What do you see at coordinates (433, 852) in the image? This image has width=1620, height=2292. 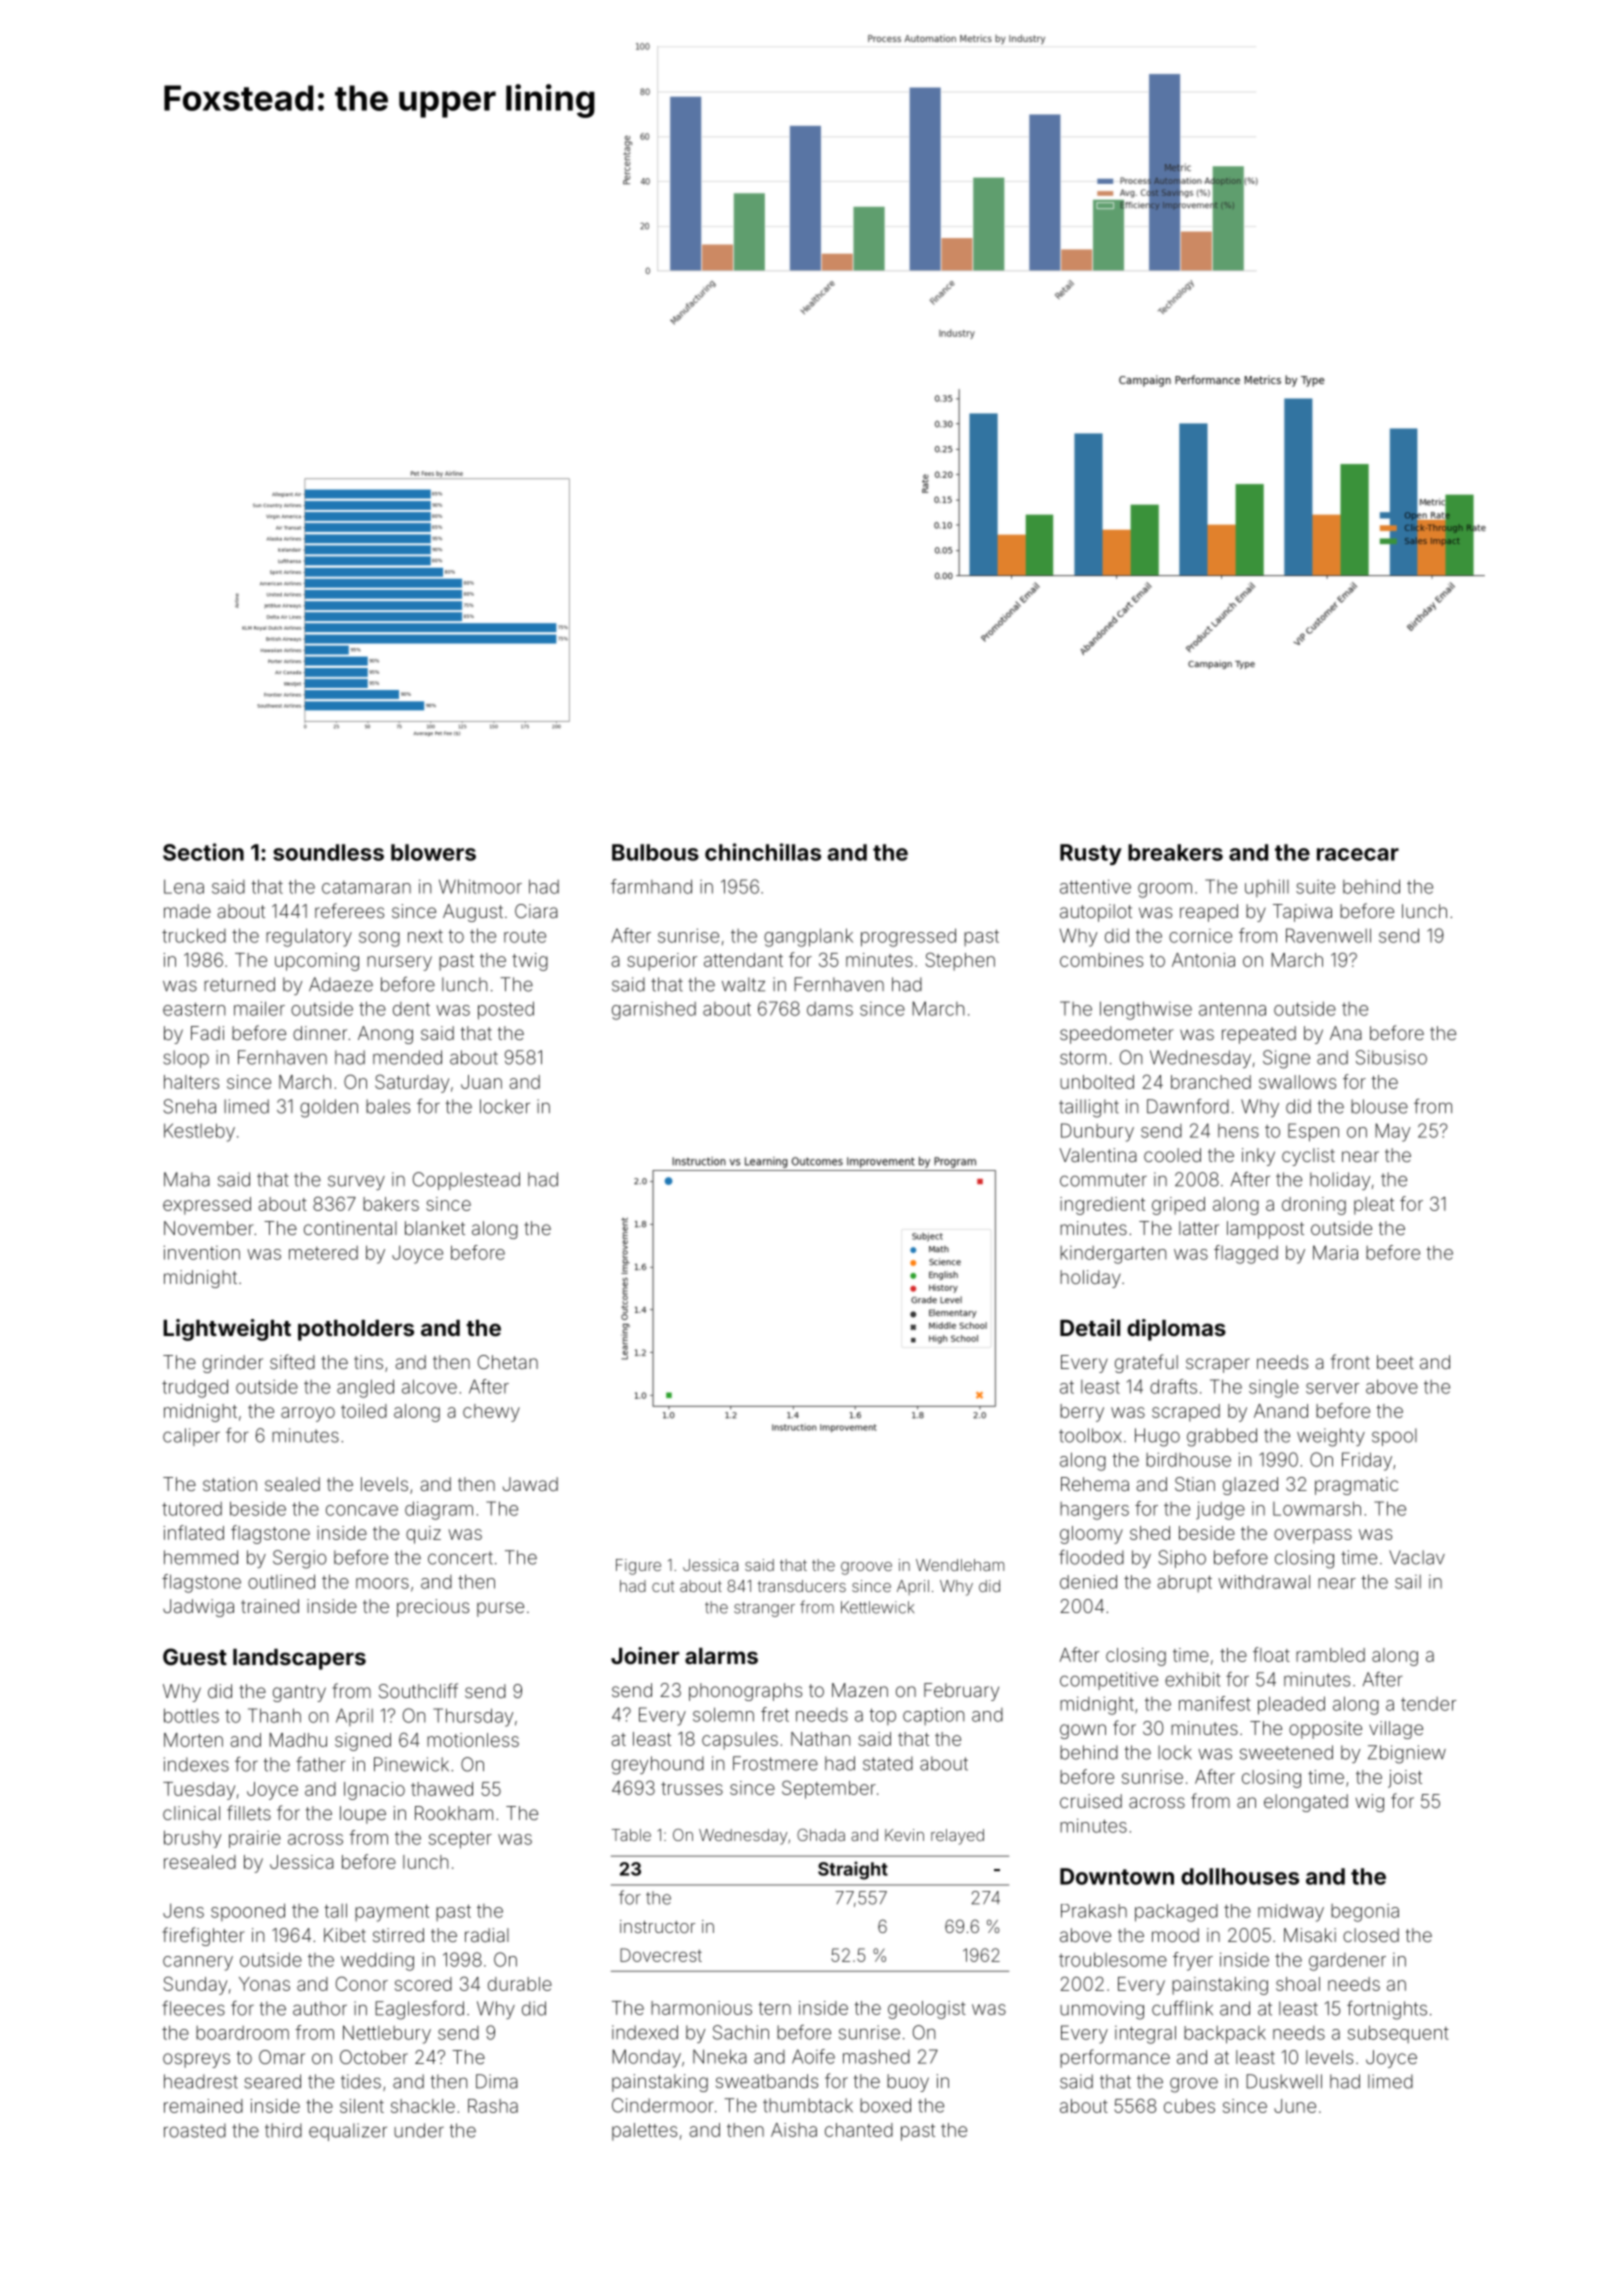 I see `blowers` at bounding box center [433, 852].
